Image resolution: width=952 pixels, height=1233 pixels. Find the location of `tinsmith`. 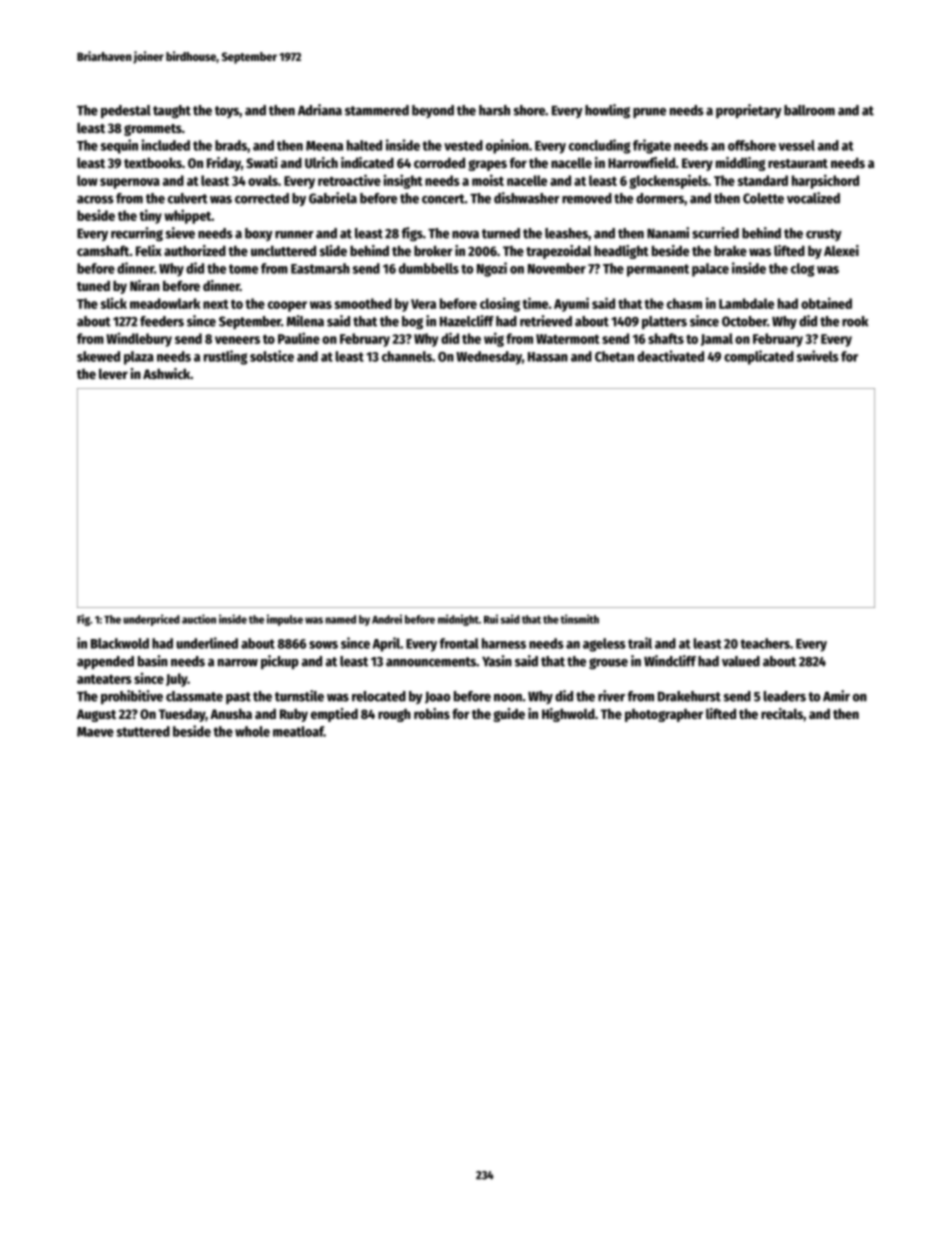

tinsmith is located at coordinates (580, 619).
